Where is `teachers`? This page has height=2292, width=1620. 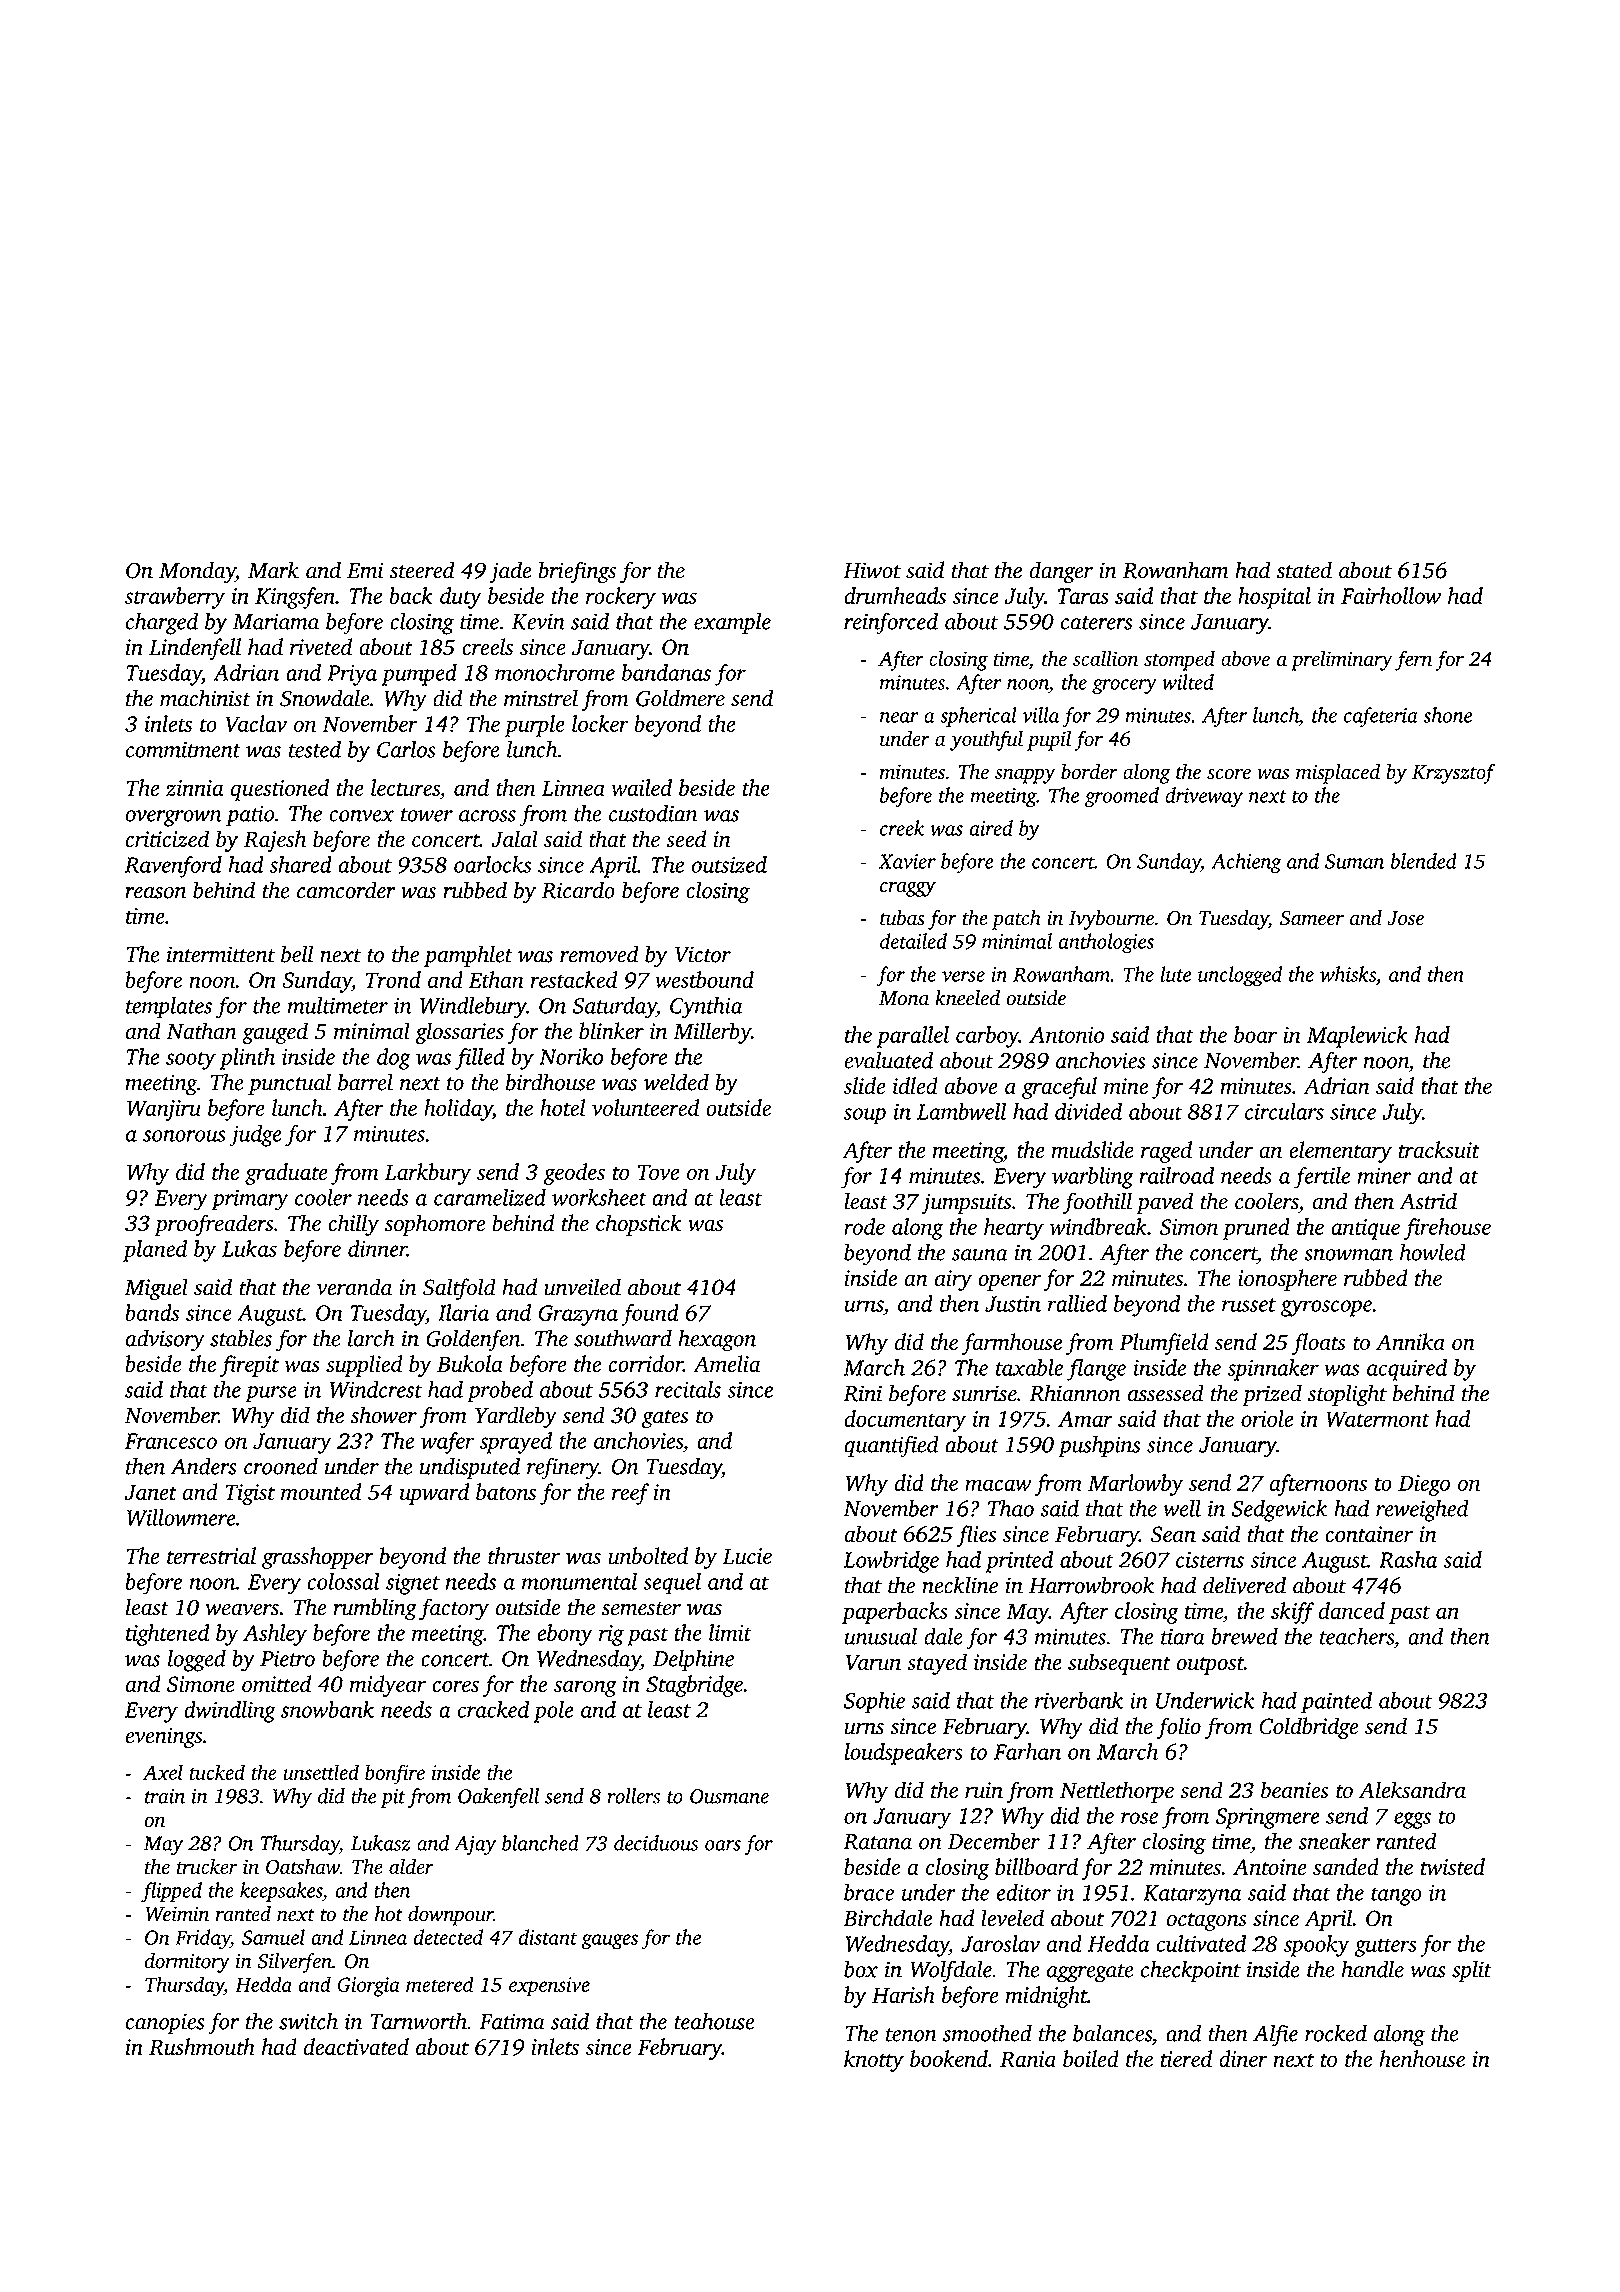
teachers is located at coordinates (1356, 1636).
